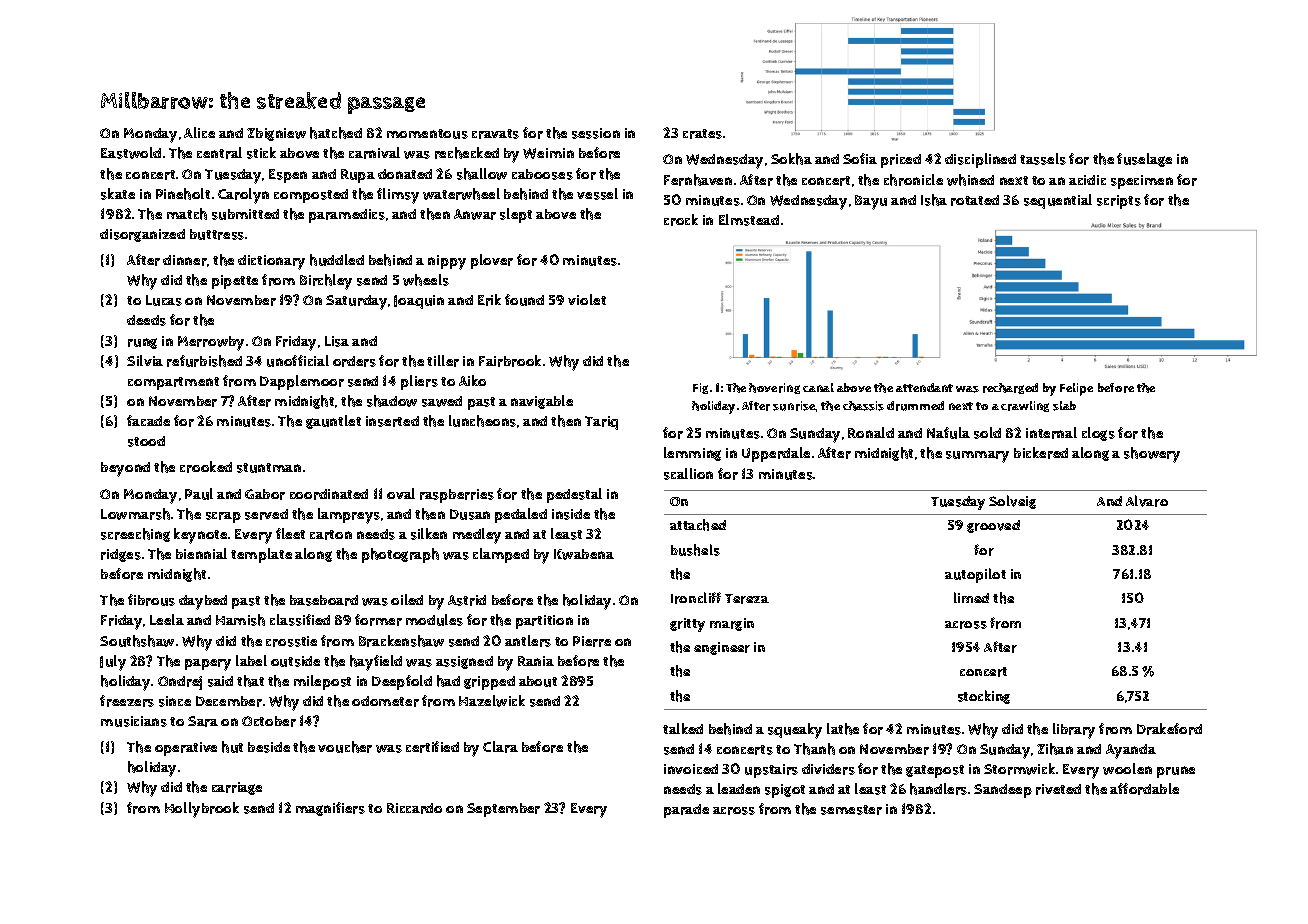 This document has width=1308, height=924. I want to click on magnifiers, so click(330, 809).
